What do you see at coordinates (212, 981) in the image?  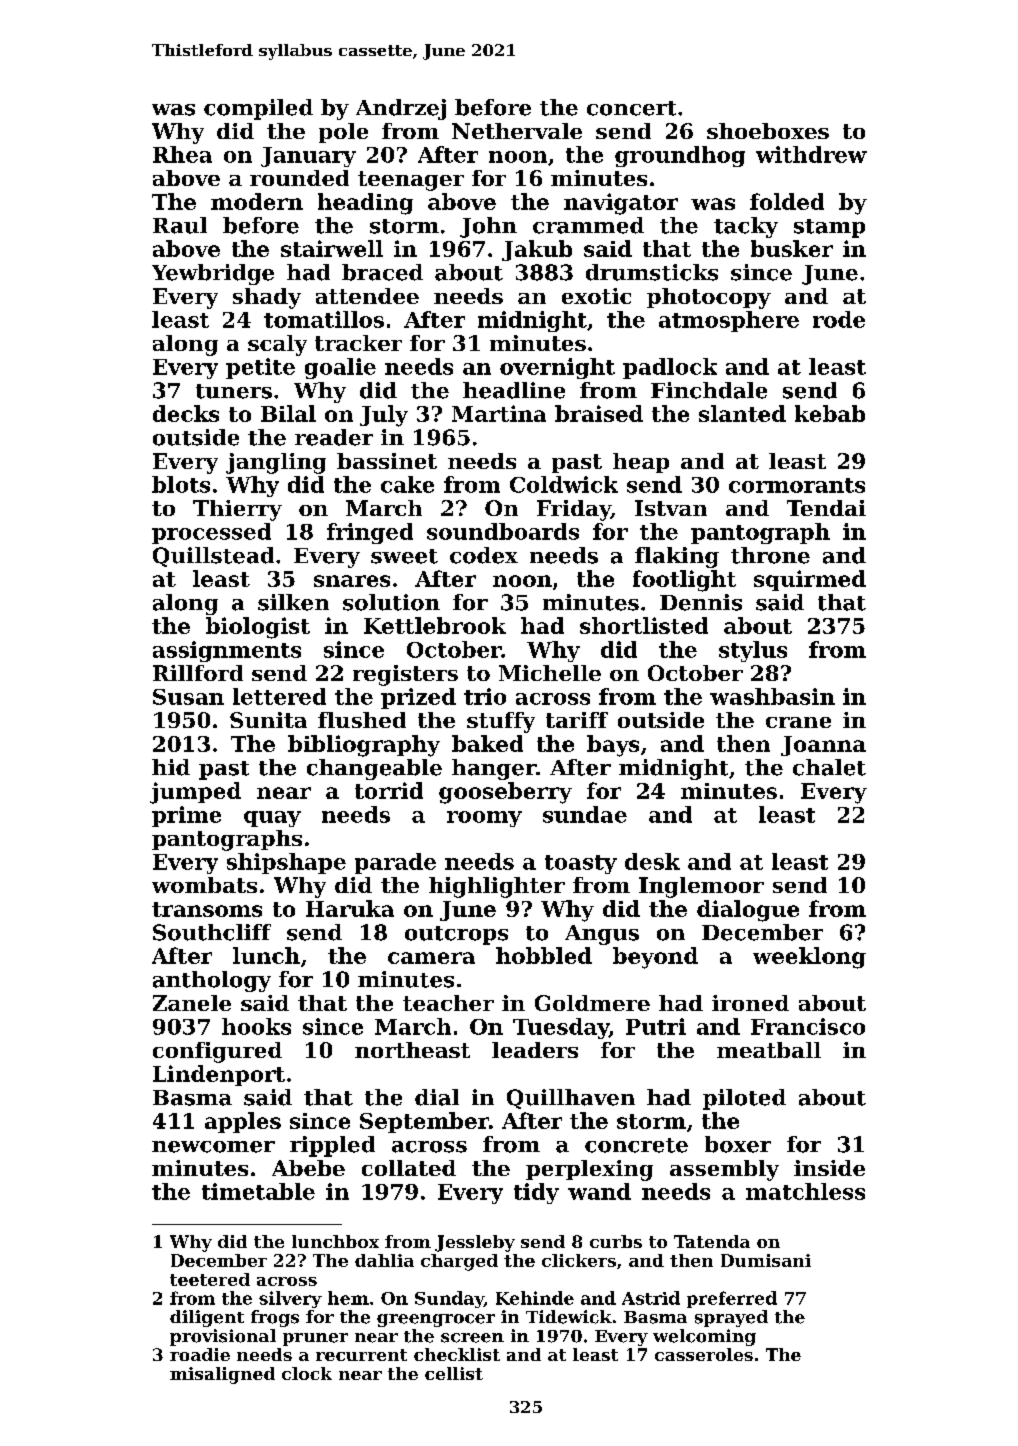 I see `anthology` at bounding box center [212, 981].
